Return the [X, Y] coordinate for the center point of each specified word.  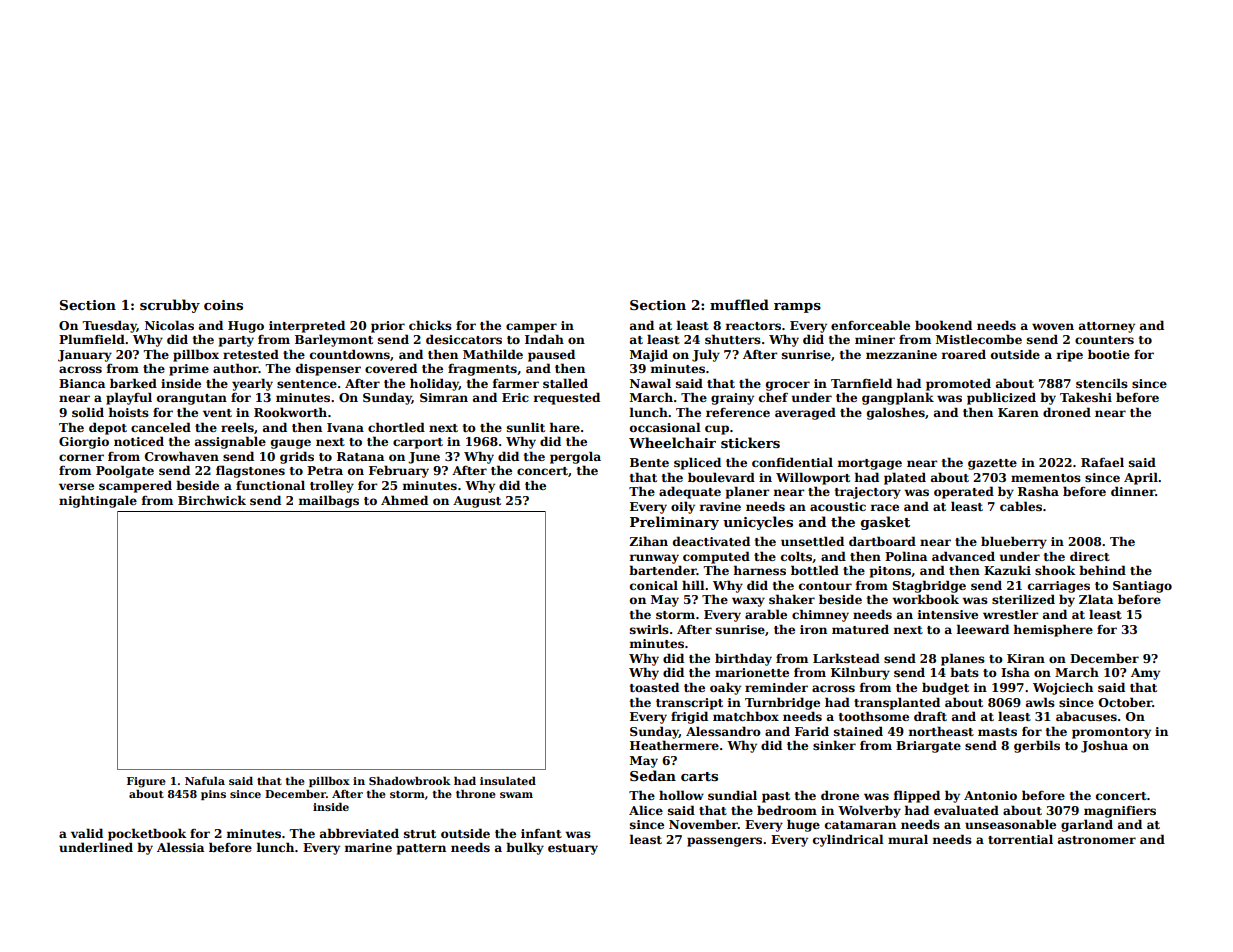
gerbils [1037, 746]
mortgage [870, 464]
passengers [724, 842]
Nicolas [169, 325]
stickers [750, 442]
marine [368, 847]
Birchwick [212, 500]
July [706, 355]
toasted [654, 687]
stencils [1102, 383]
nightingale [98, 501]
